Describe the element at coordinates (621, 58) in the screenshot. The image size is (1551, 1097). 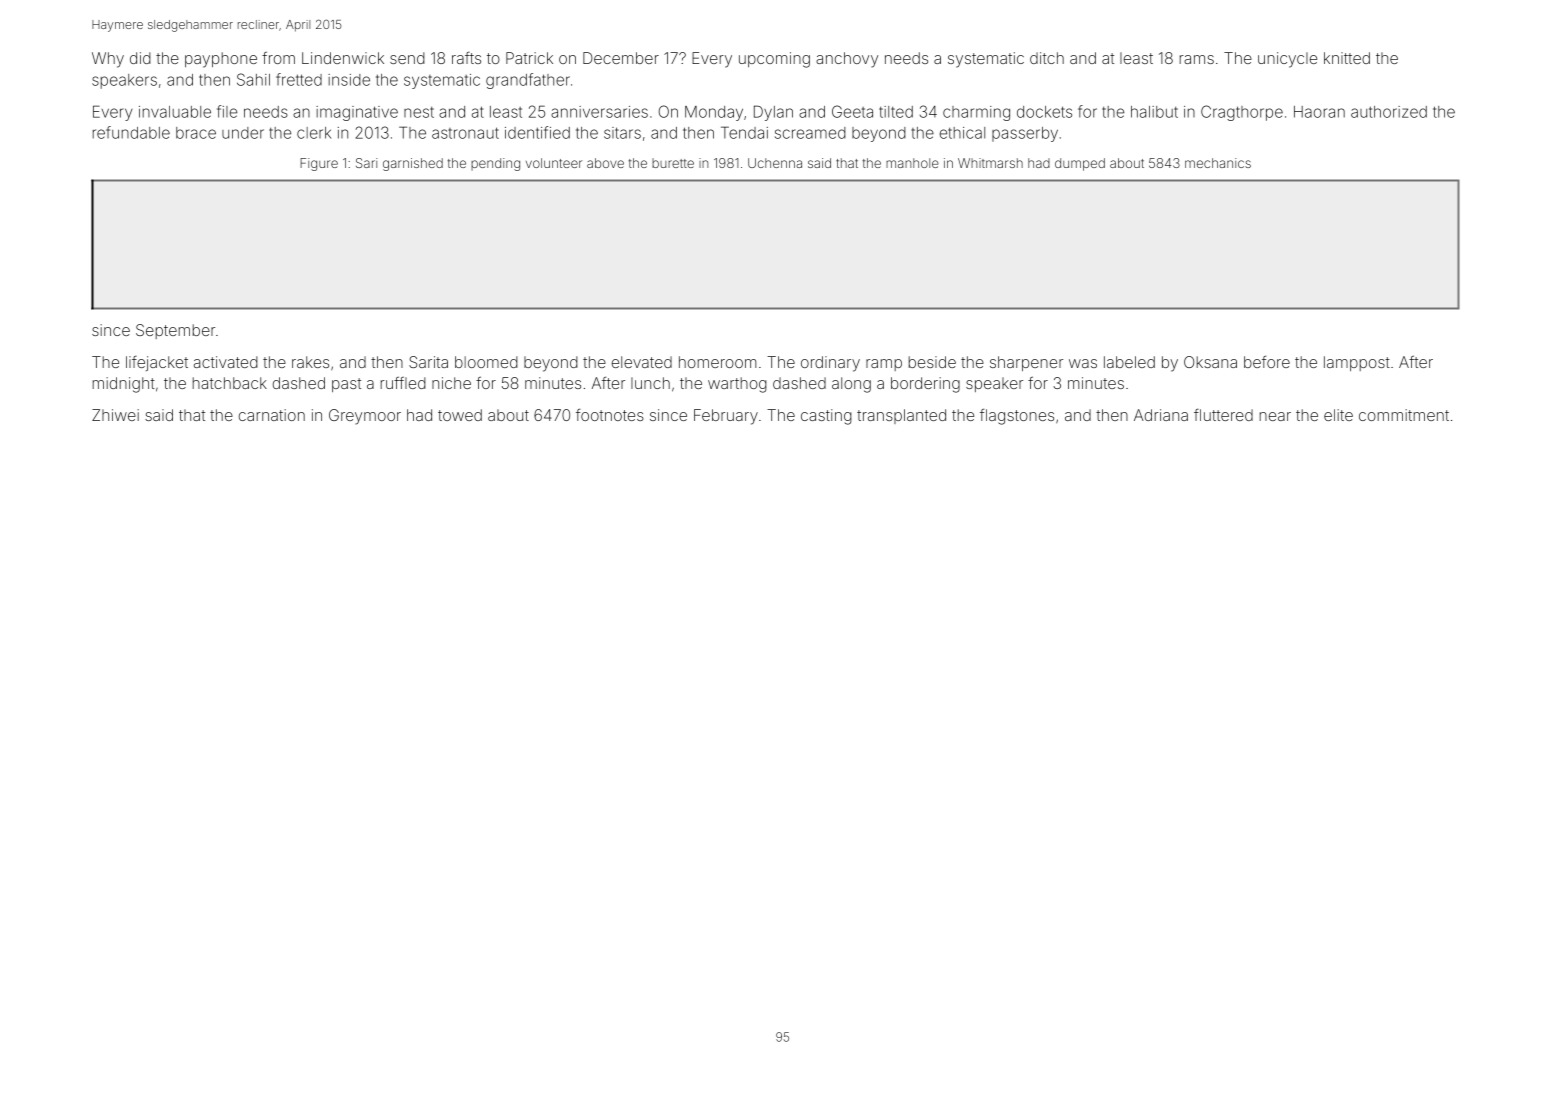
I see `December` at that location.
